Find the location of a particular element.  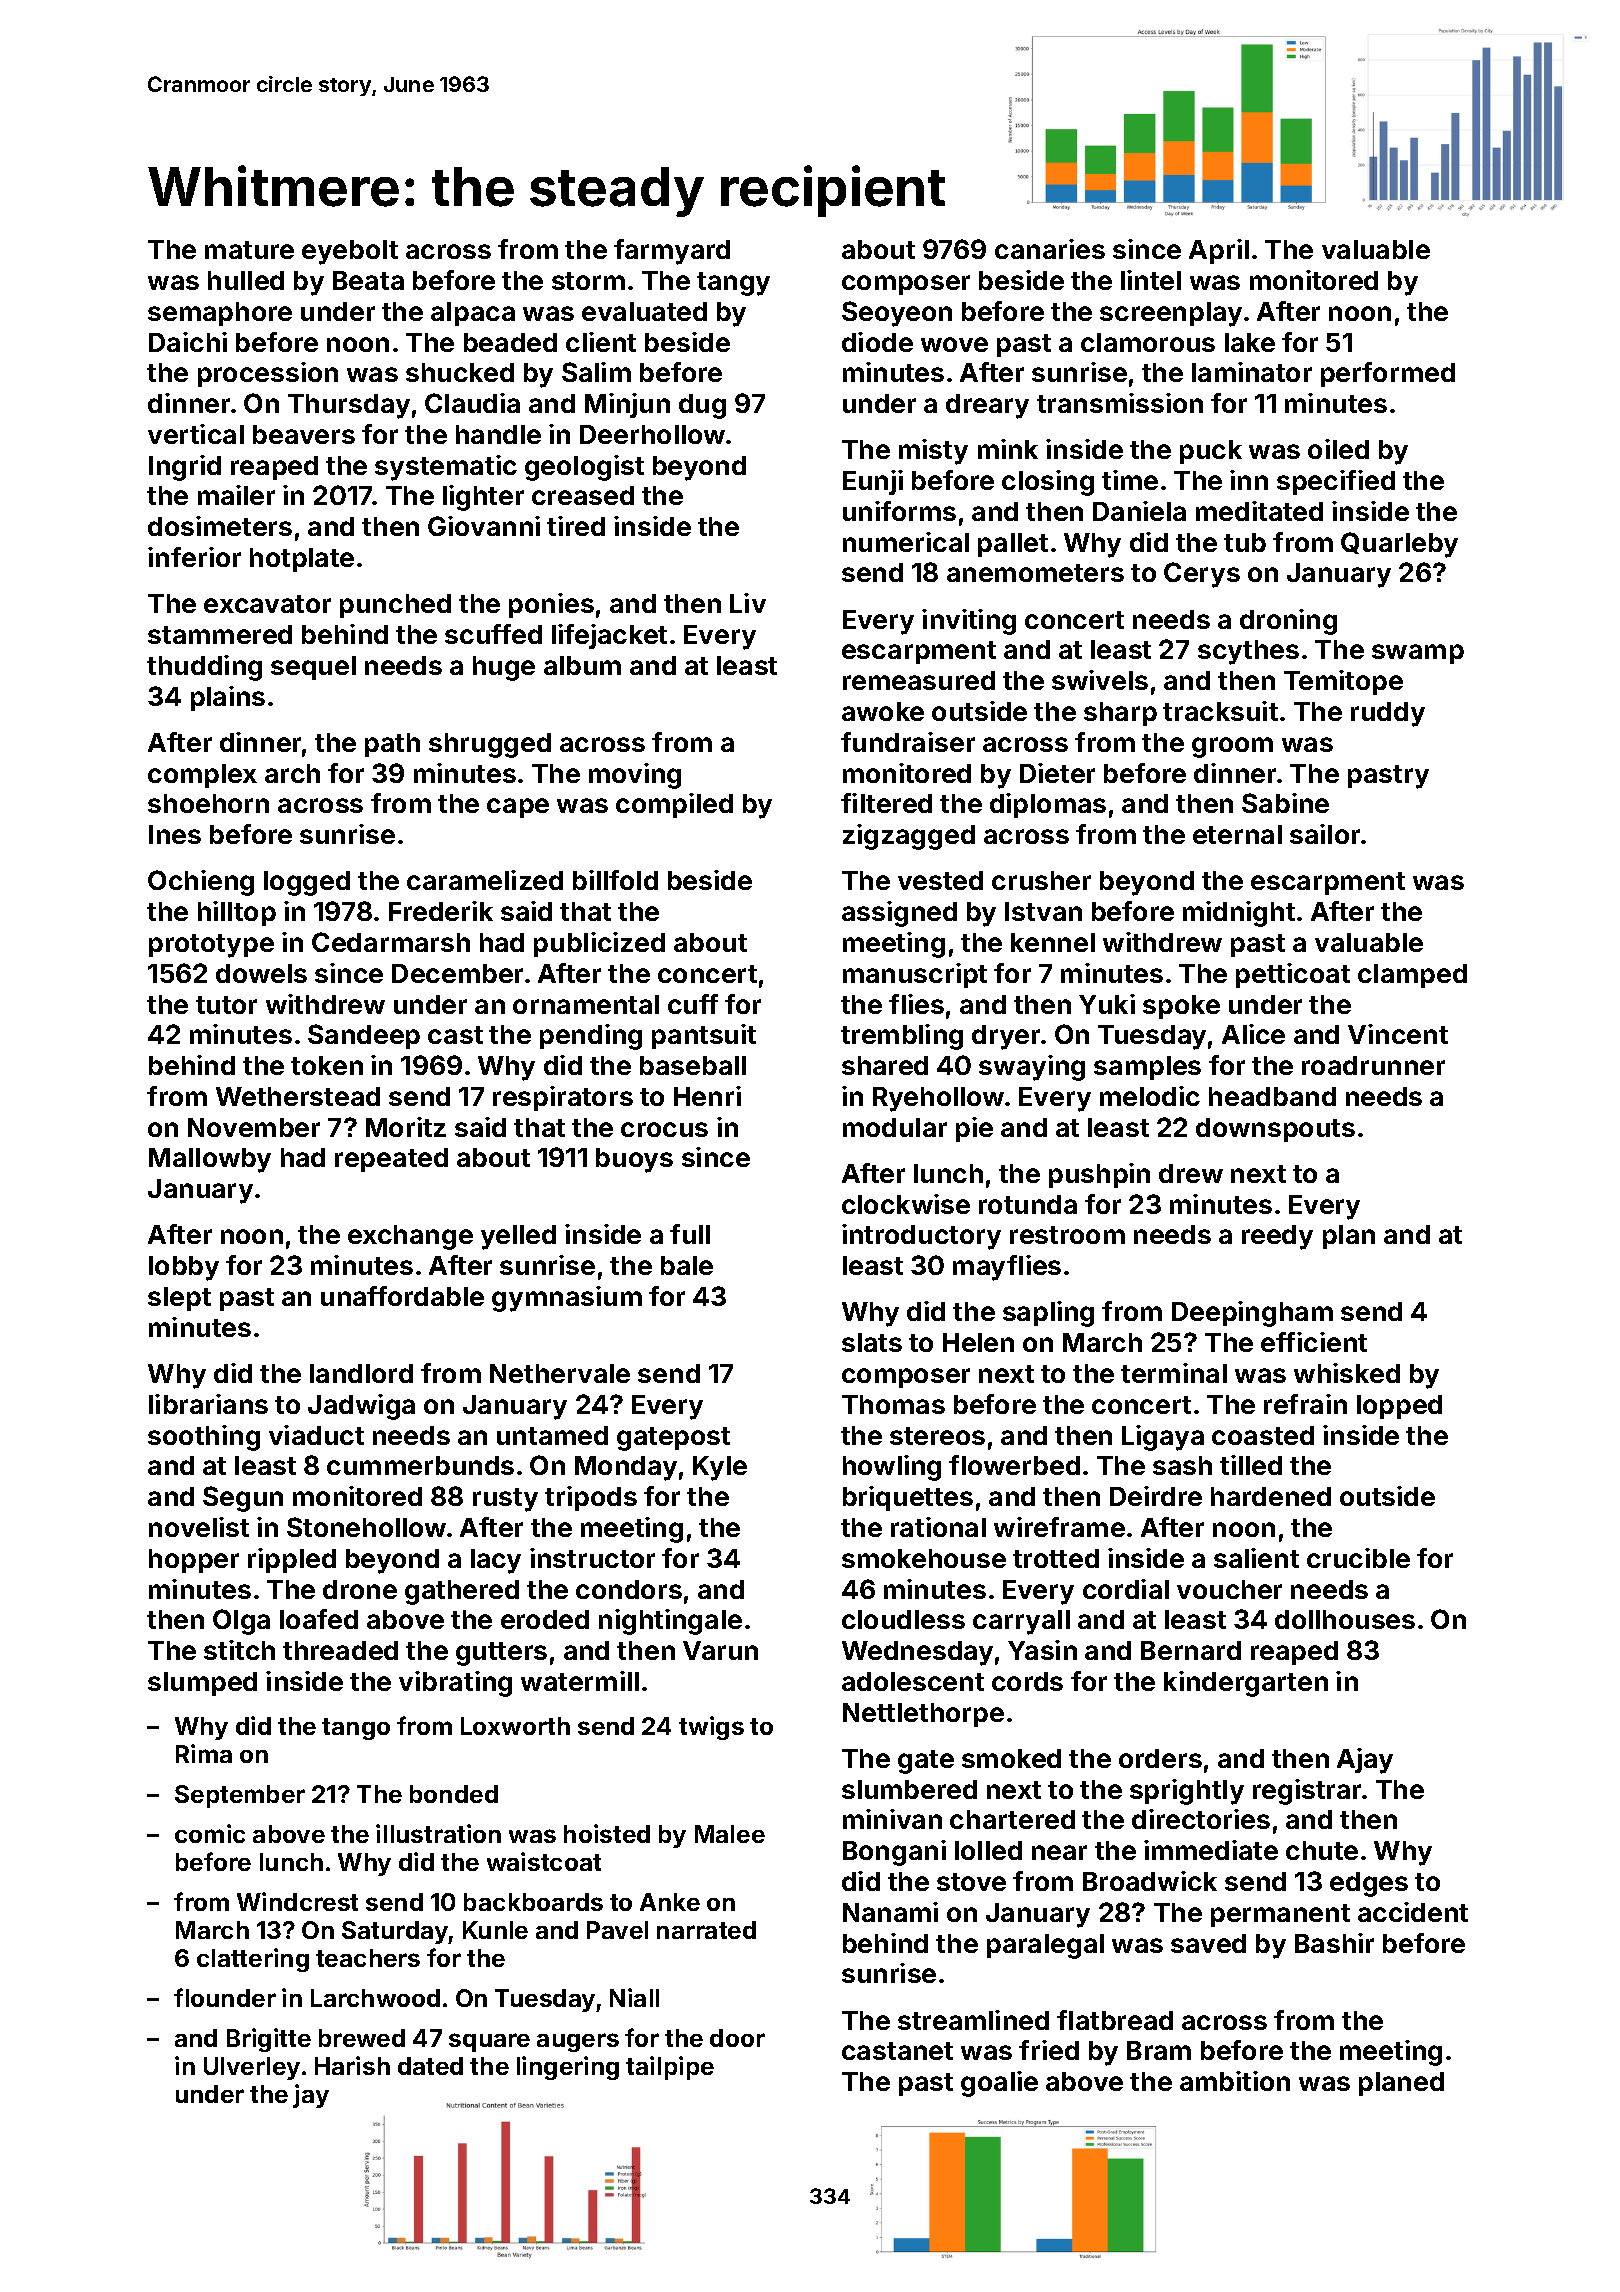

farmyard is located at coordinates (672, 252).
